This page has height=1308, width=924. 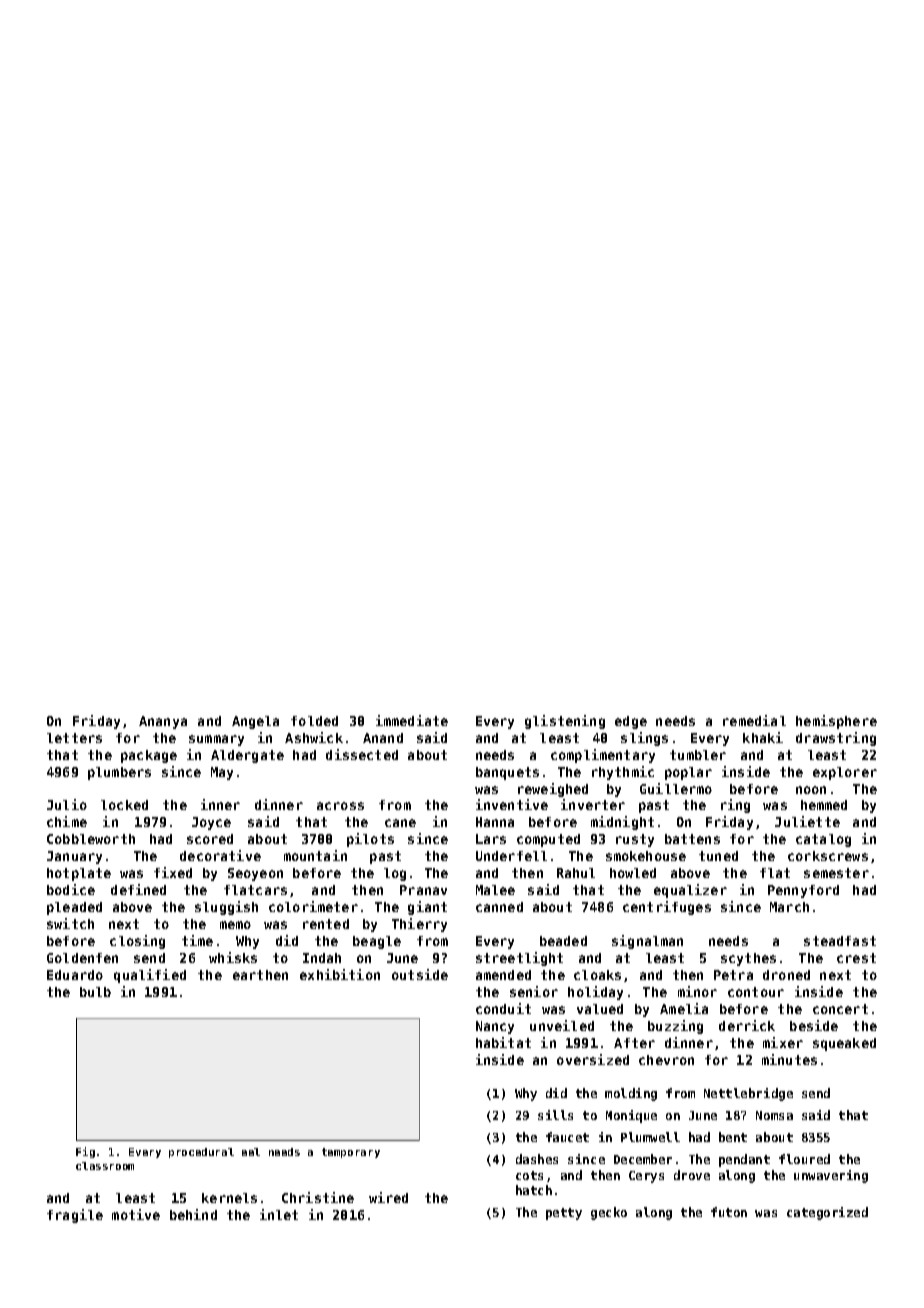 I want to click on Rahul, so click(x=576, y=873).
